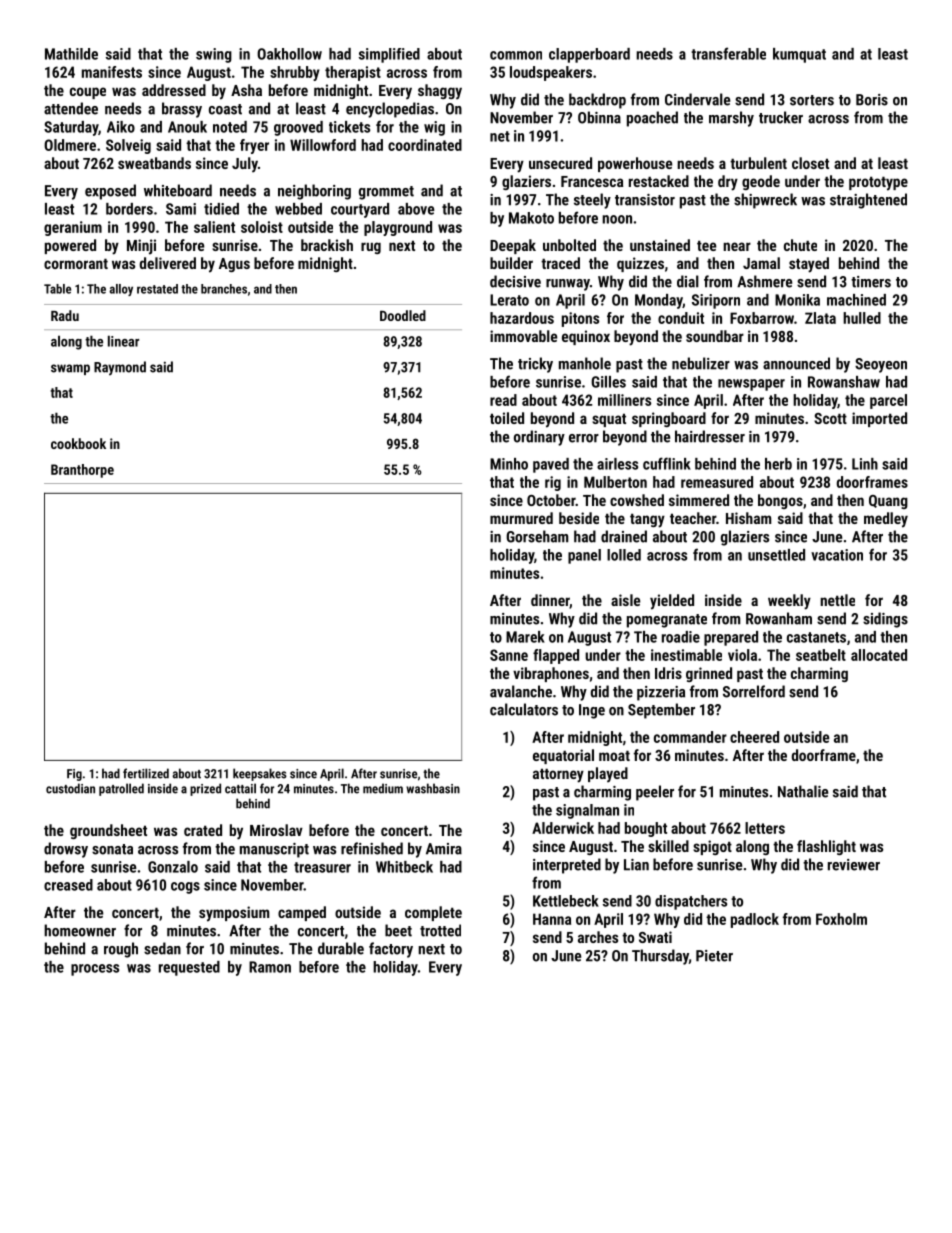 Image resolution: width=952 pixels, height=1233 pixels. What do you see at coordinates (881, 365) in the page?
I see `Seoyeon` at bounding box center [881, 365].
